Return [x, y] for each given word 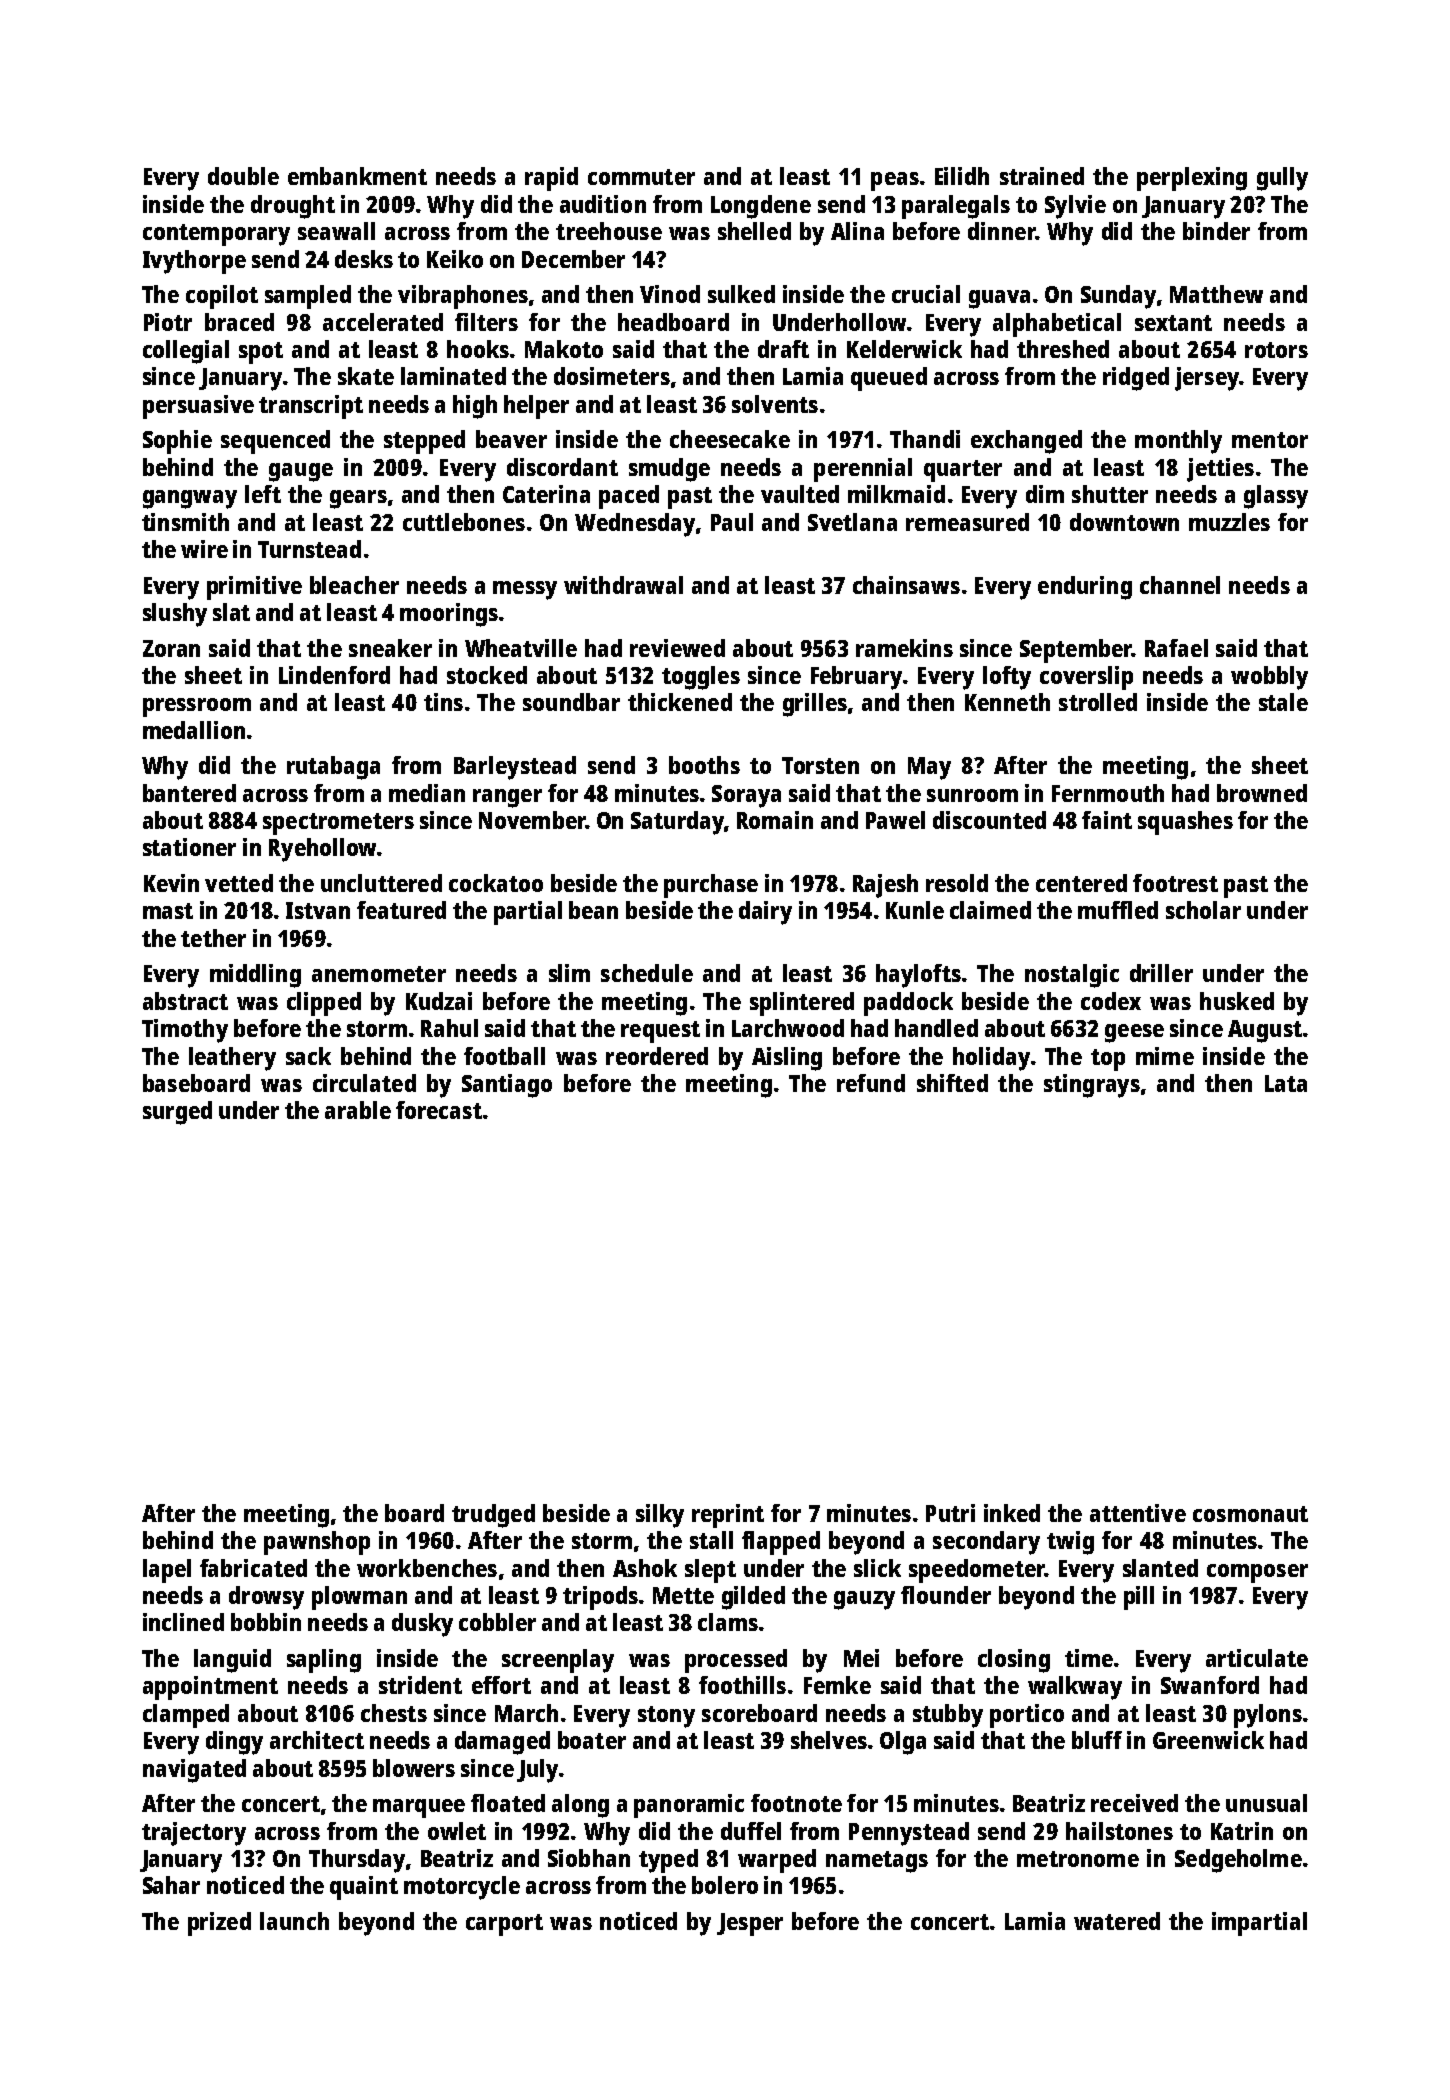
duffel [751, 1831]
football [504, 1056]
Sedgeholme [1238, 1861]
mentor [1270, 440]
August [1265, 1031]
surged [177, 1113]
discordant [562, 467]
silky [660, 1516]
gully [1282, 179]
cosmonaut [1250, 1514]
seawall [336, 231]
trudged [493, 1516]
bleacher [354, 585]
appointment [210, 1688]
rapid [551, 179]
